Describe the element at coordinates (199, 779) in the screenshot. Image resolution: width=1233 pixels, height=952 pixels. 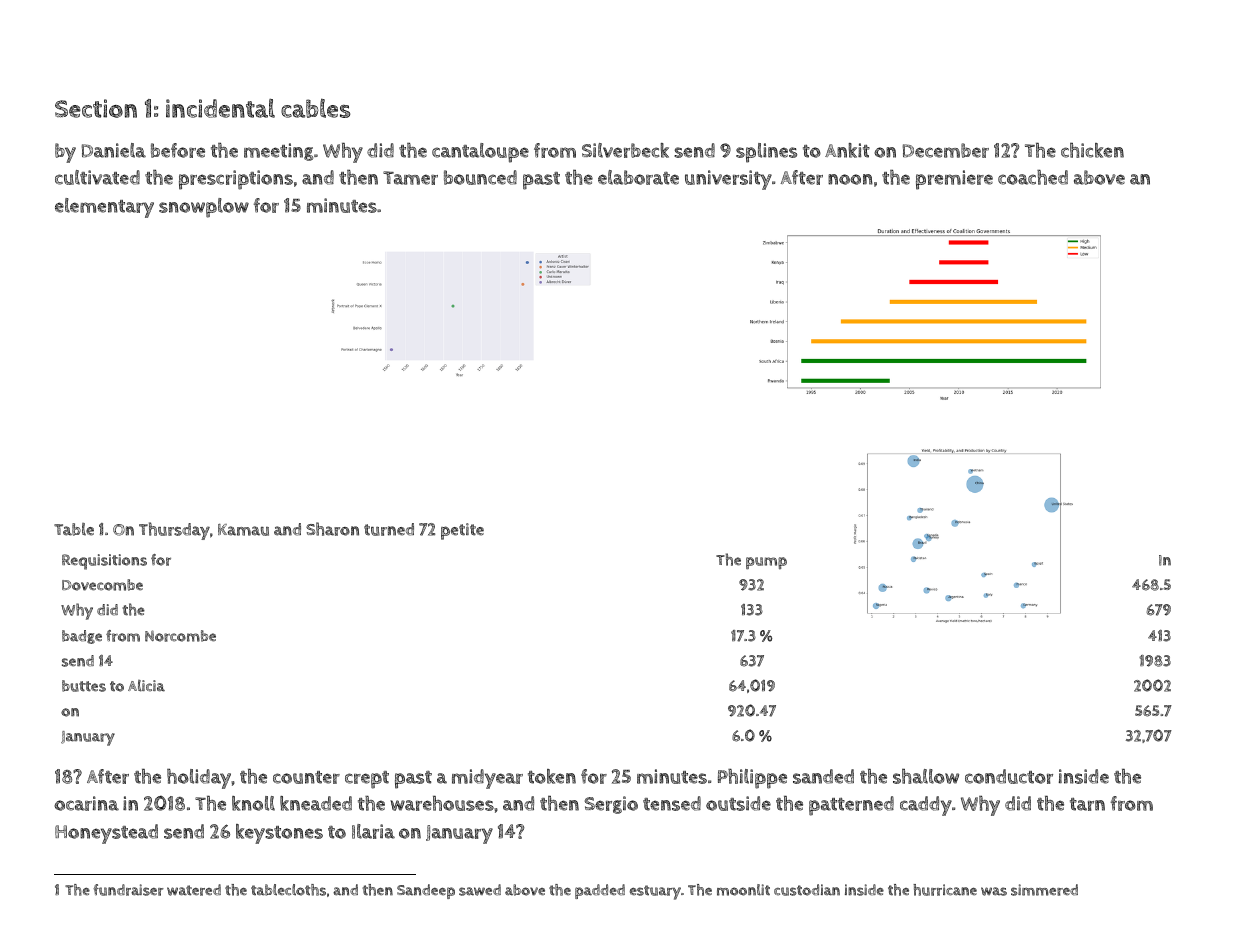
I see `holiday` at that location.
